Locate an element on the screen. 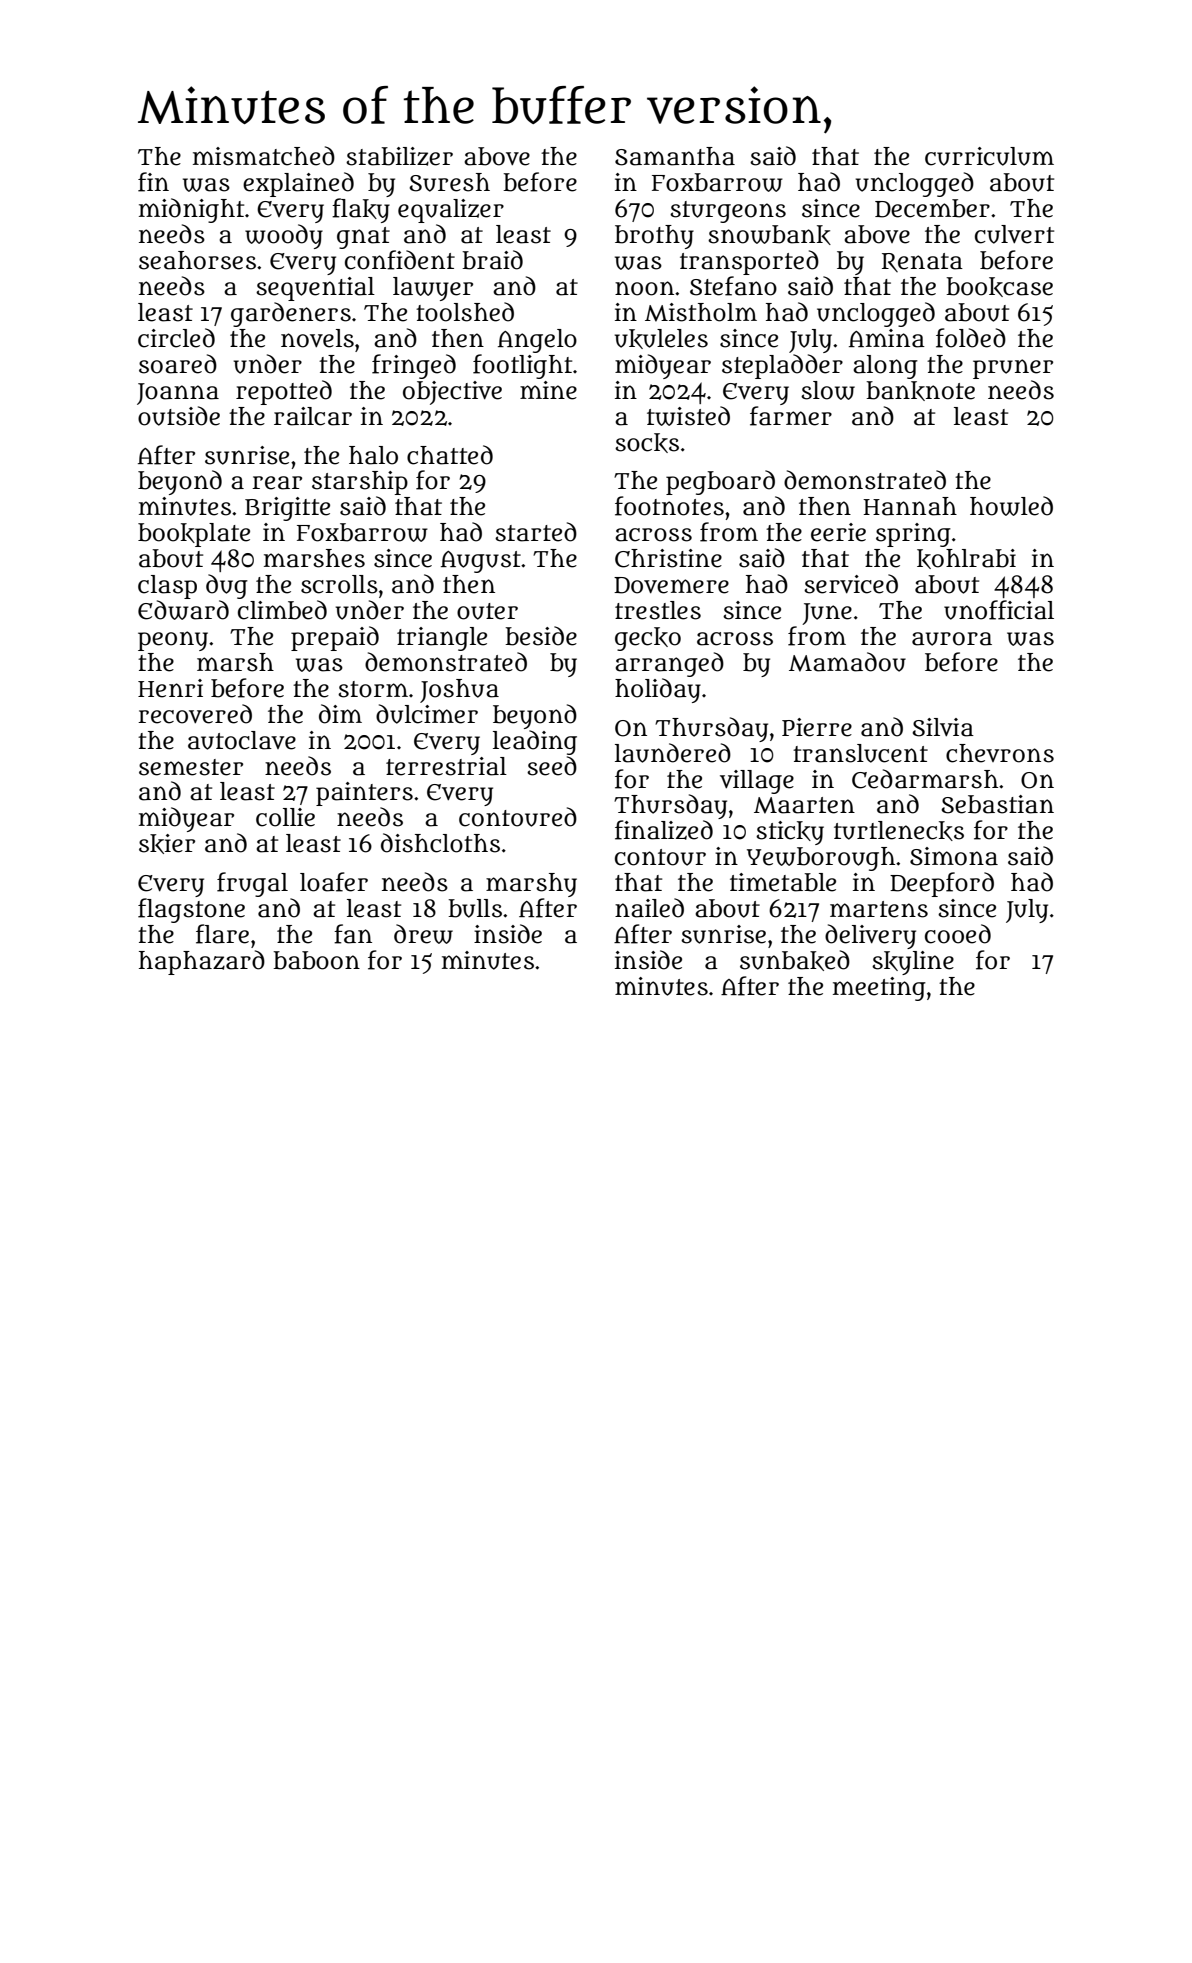  Renata is located at coordinates (922, 262).
